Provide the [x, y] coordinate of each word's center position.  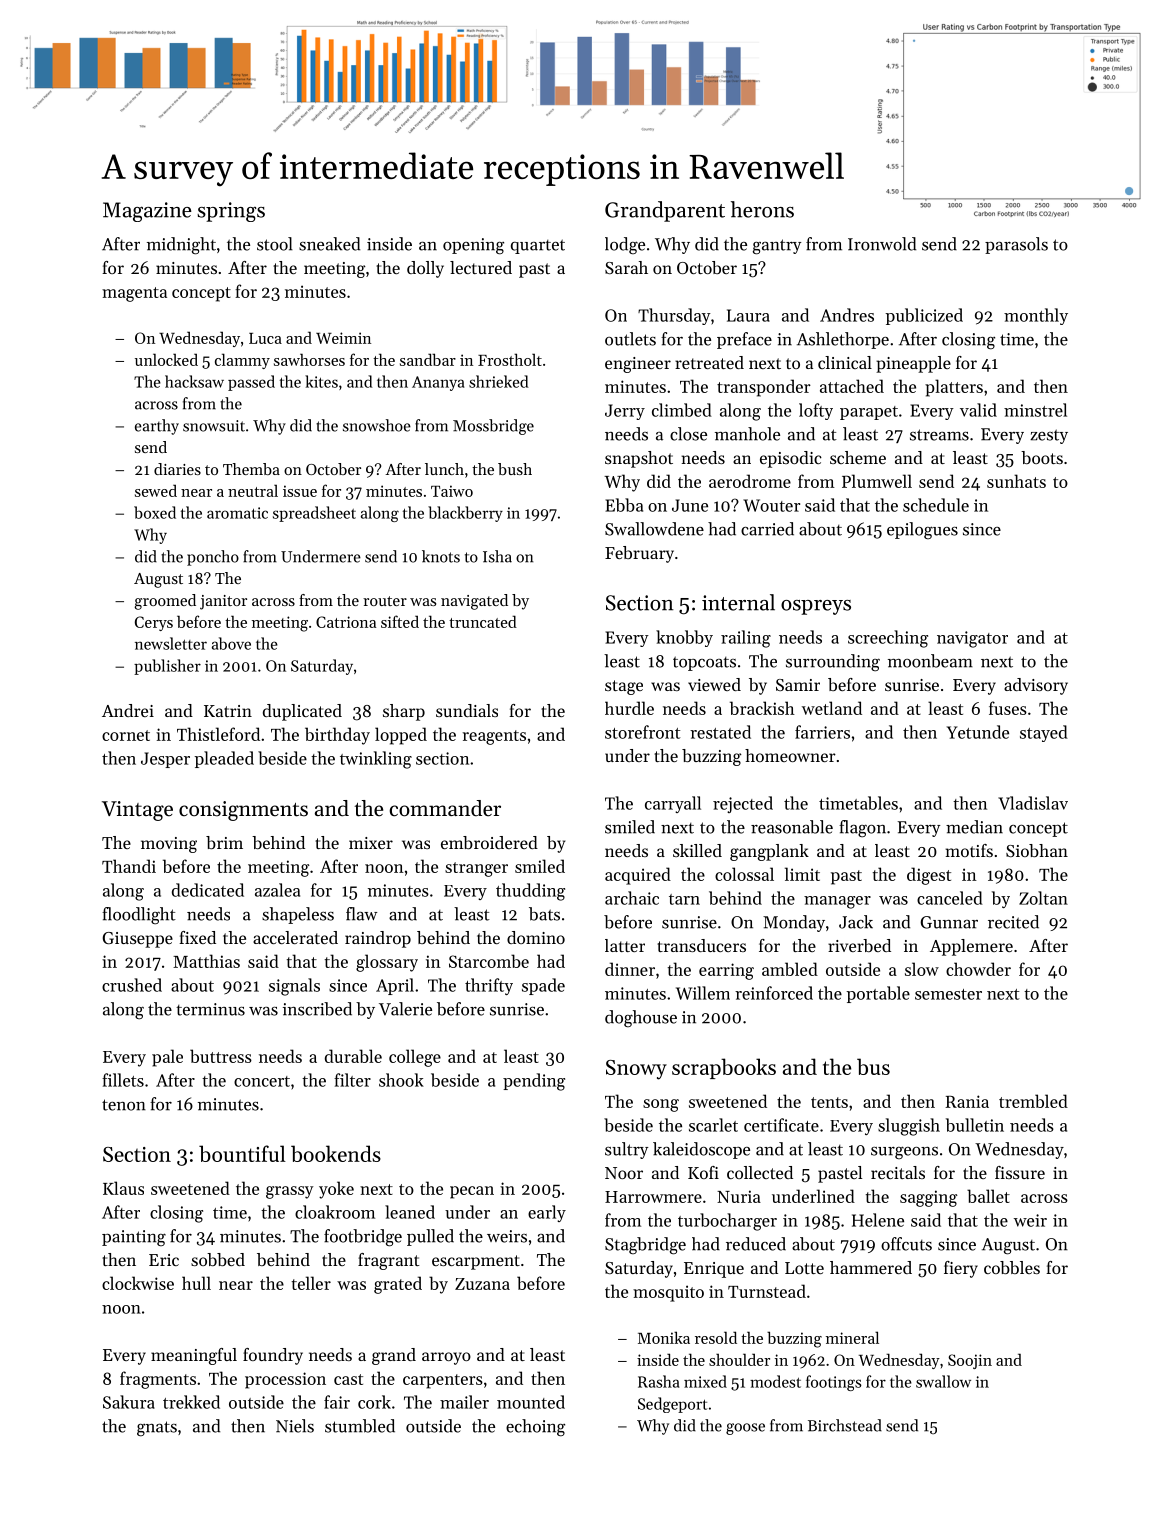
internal [738, 602]
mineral [852, 1337]
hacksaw [194, 381]
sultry [626, 1150]
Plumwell [877, 481]
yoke [336, 1190]
